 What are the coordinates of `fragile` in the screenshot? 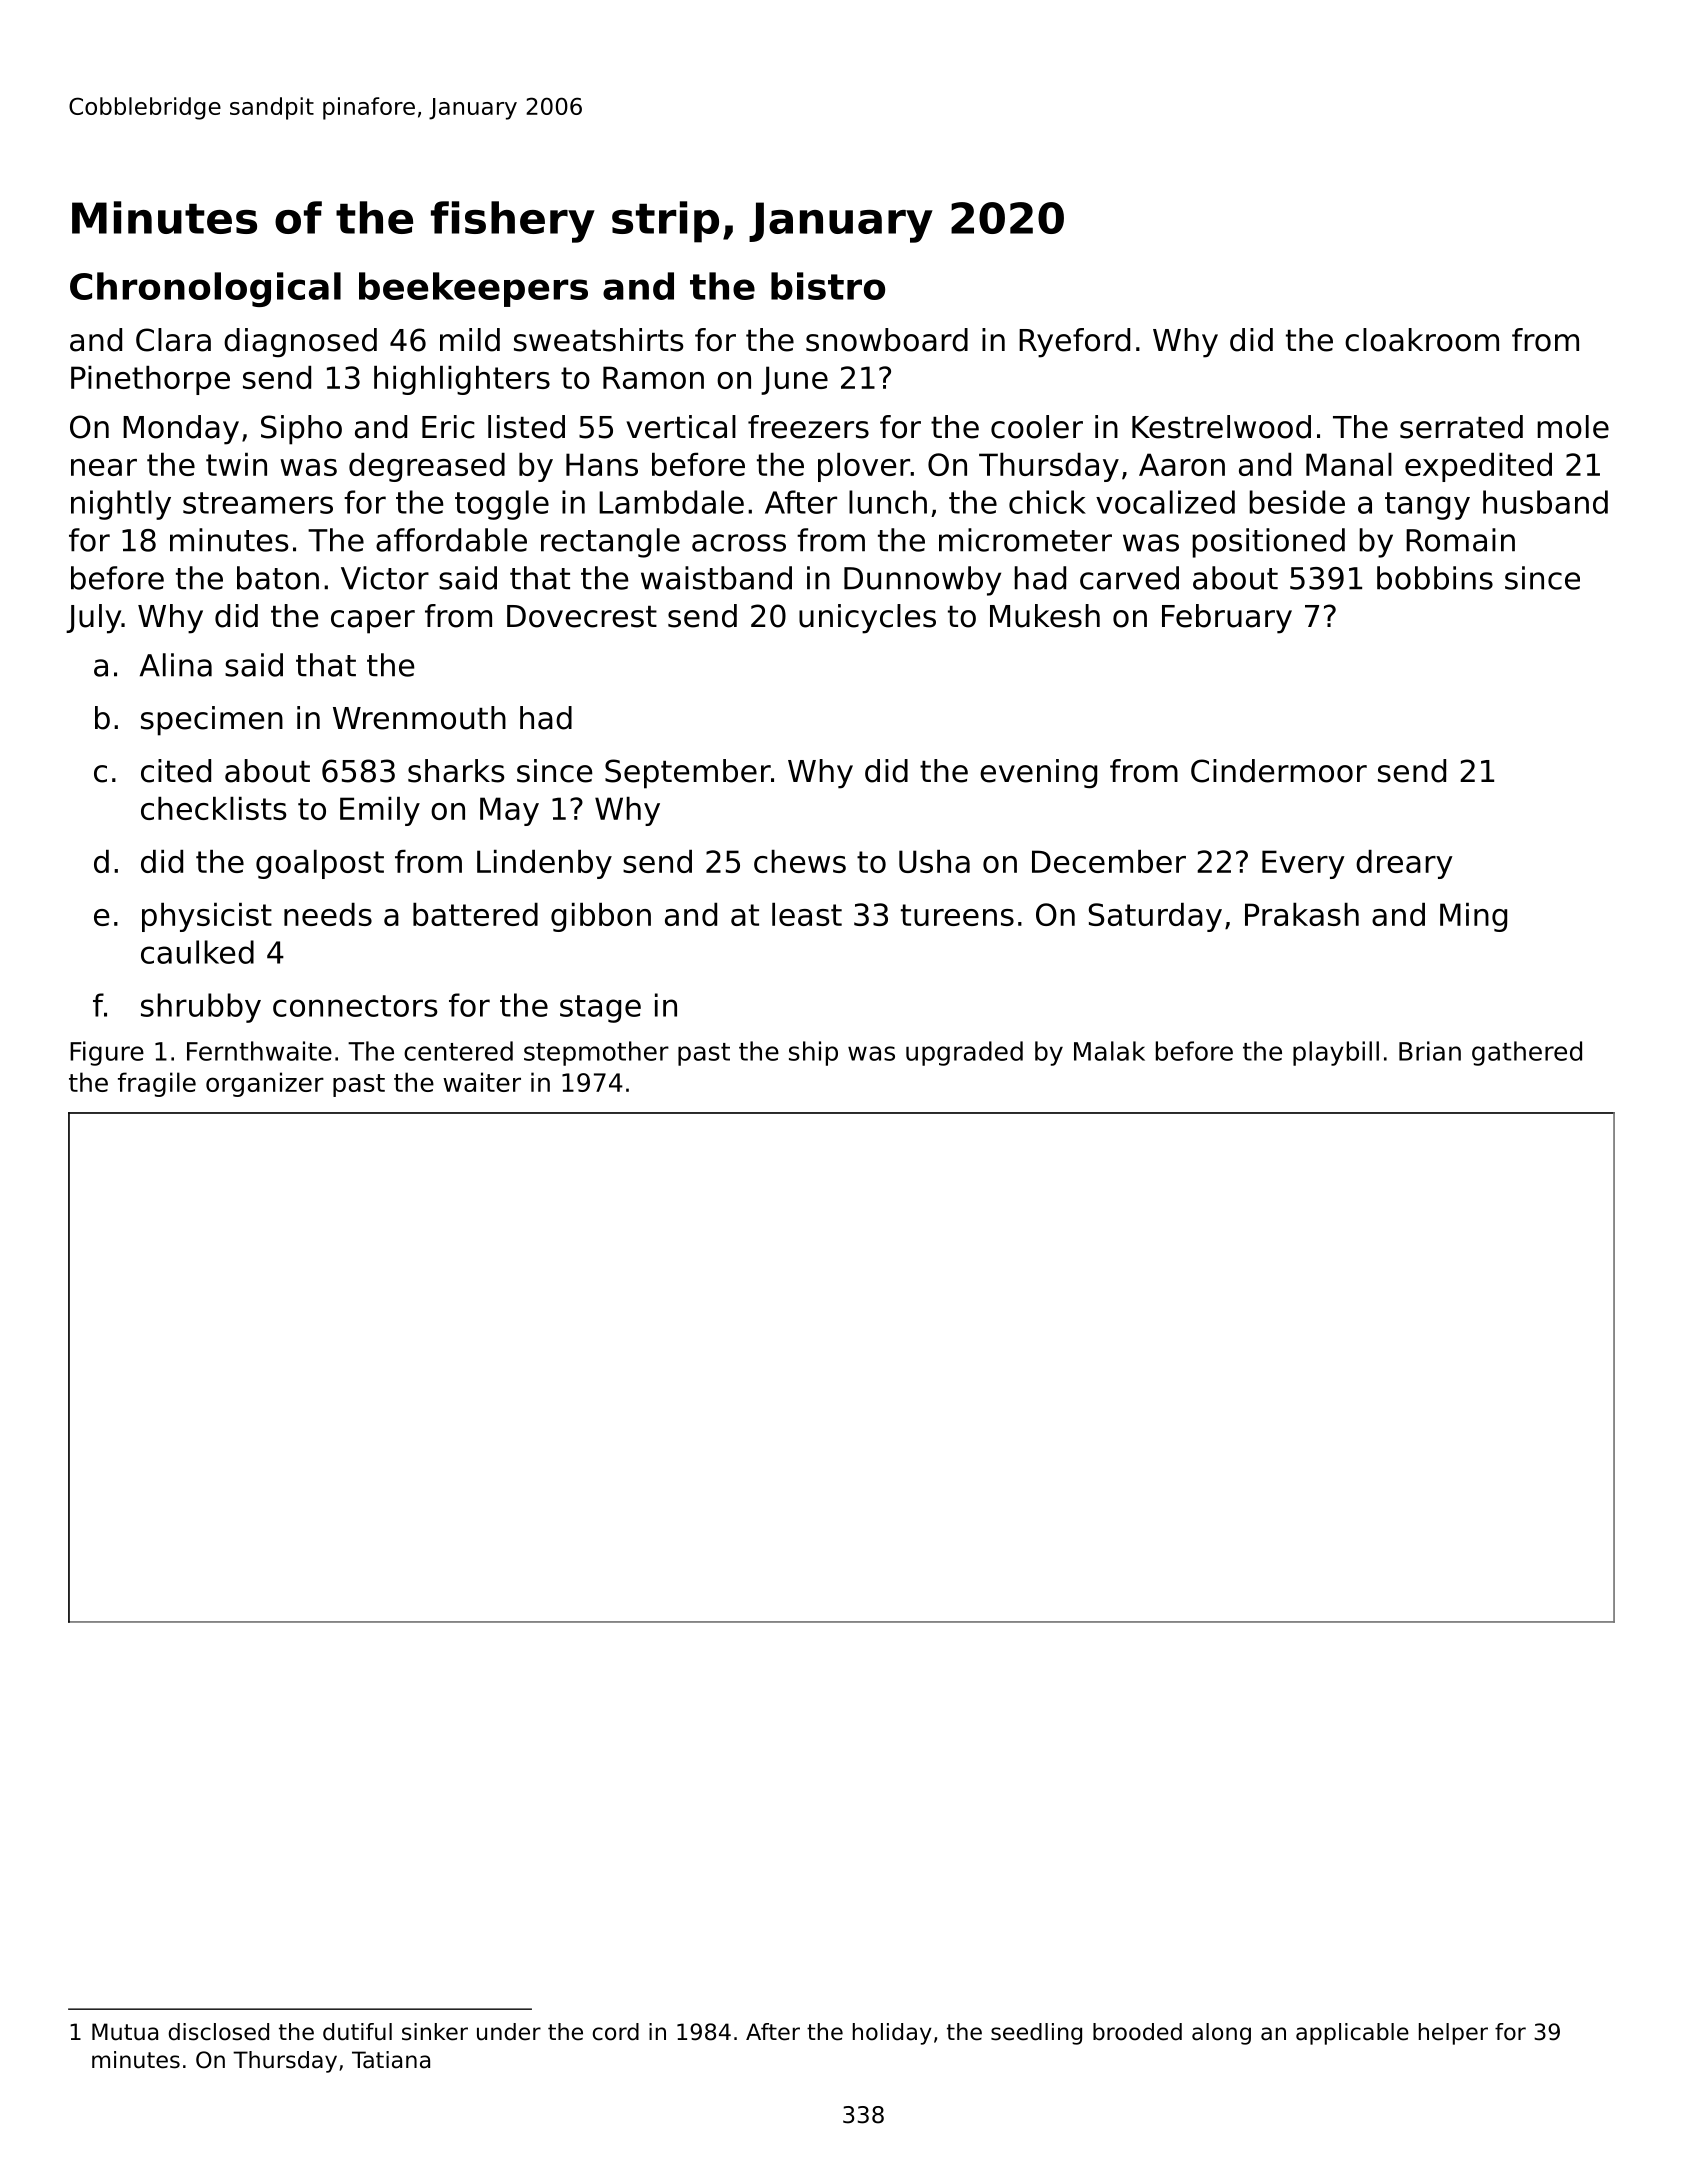 It's located at (157, 1084).
